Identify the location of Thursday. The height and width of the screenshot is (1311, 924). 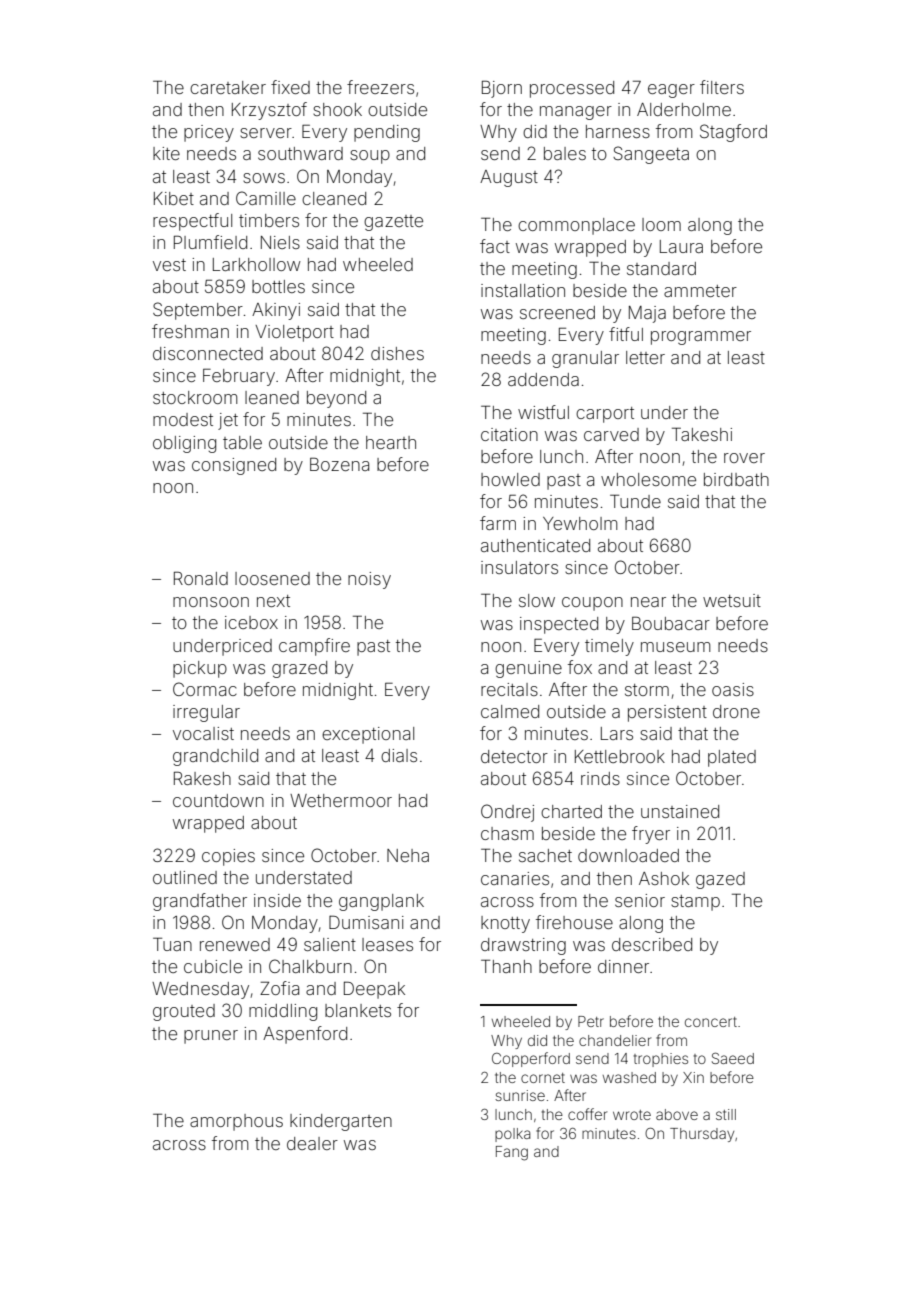
(702, 1135).
